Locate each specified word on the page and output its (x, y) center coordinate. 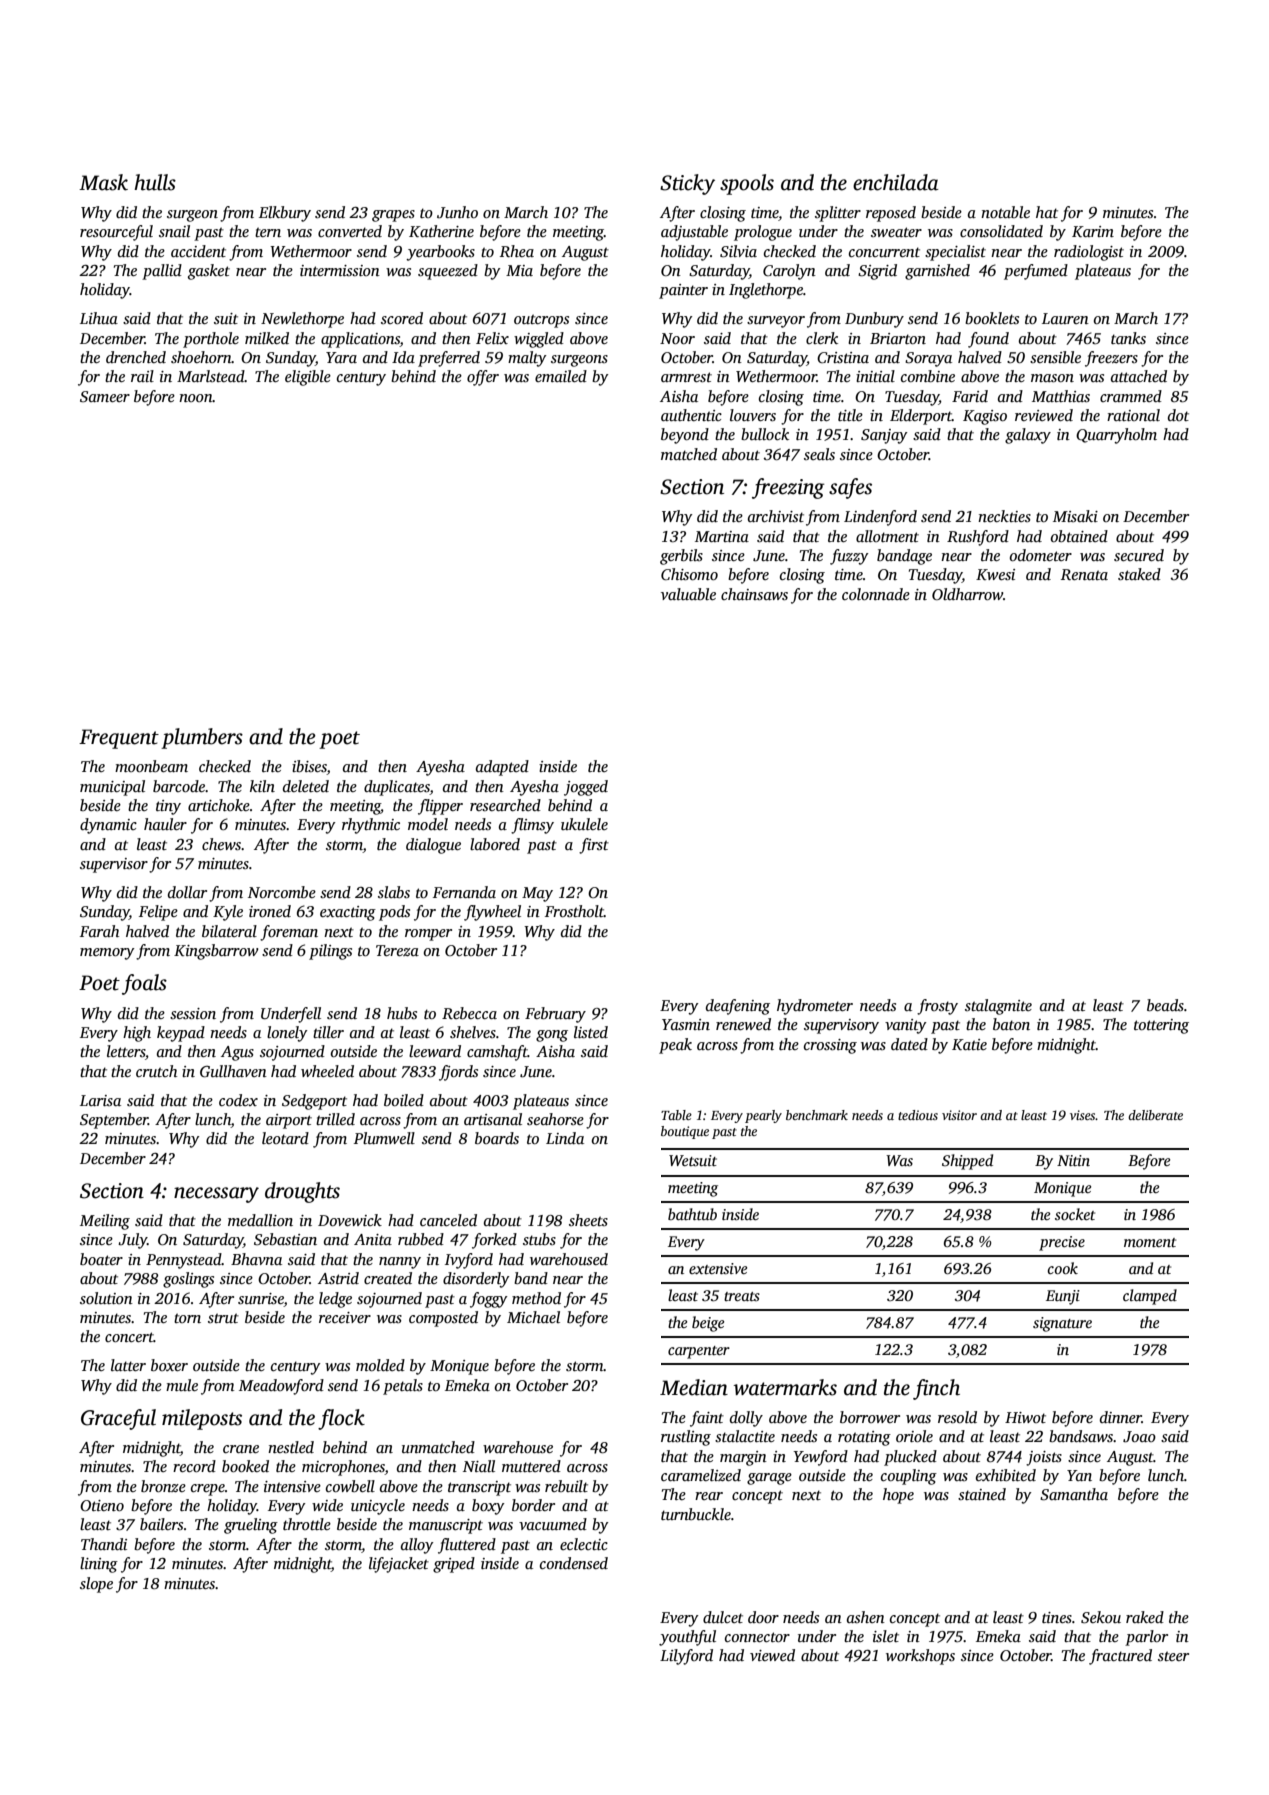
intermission (340, 270)
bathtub (692, 1214)
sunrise (261, 1299)
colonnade (876, 594)
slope (96, 1585)
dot (1178, 415)
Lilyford (686, 1657)
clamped (1150, 1297)
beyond (685, 436)
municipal (112, 788)
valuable (688, 594)
